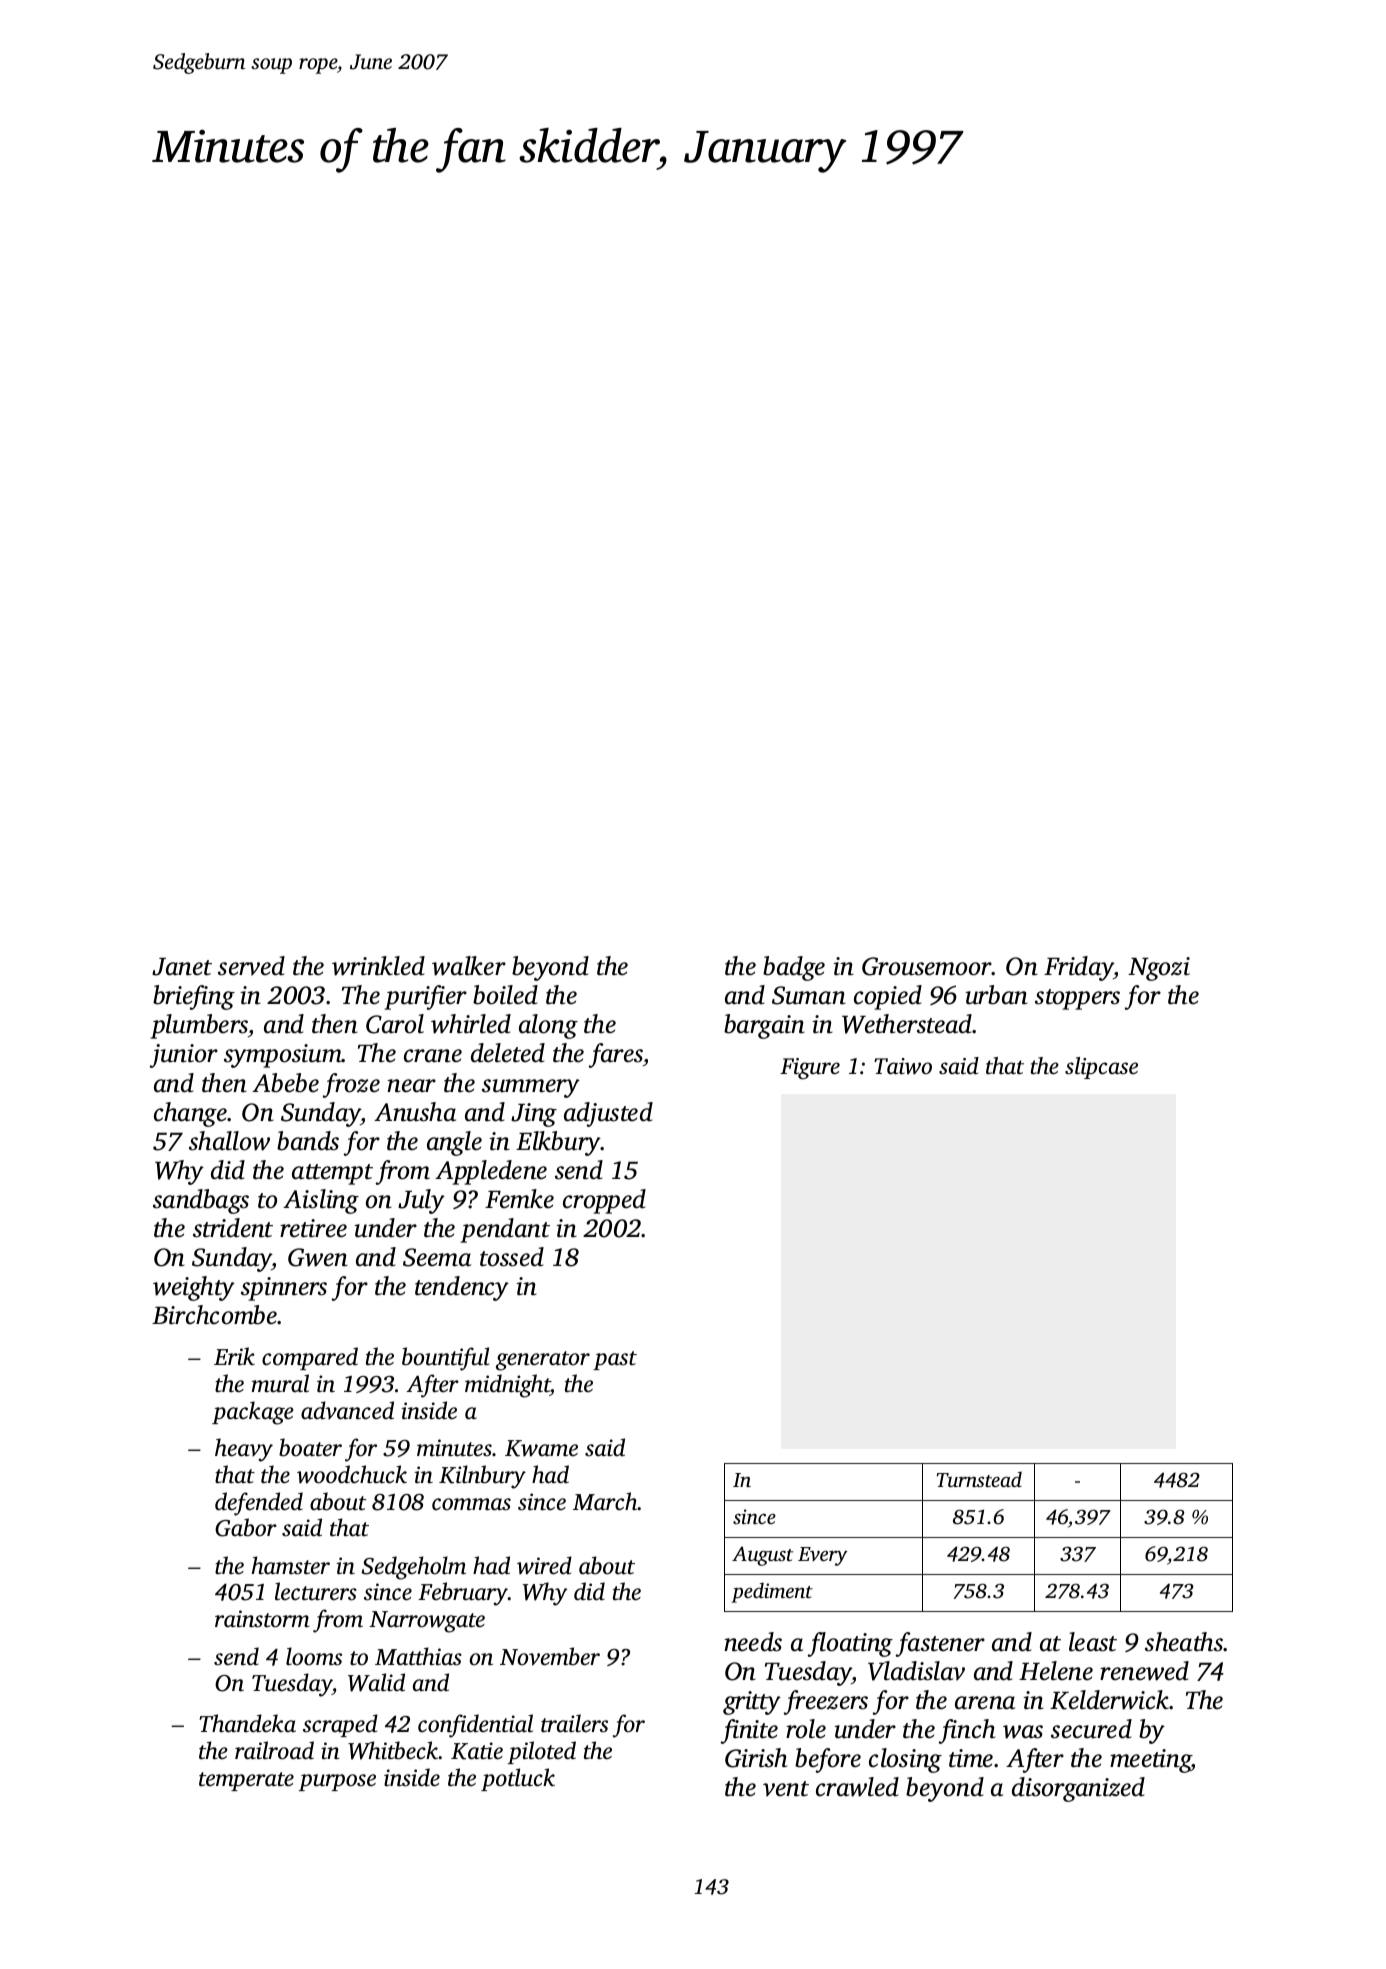 Image resolution: width=1386 pixels, height=1969 pixels. Describe the element at coordinates (229, 1141) in the screenshot. I see `shallow` at that location.
